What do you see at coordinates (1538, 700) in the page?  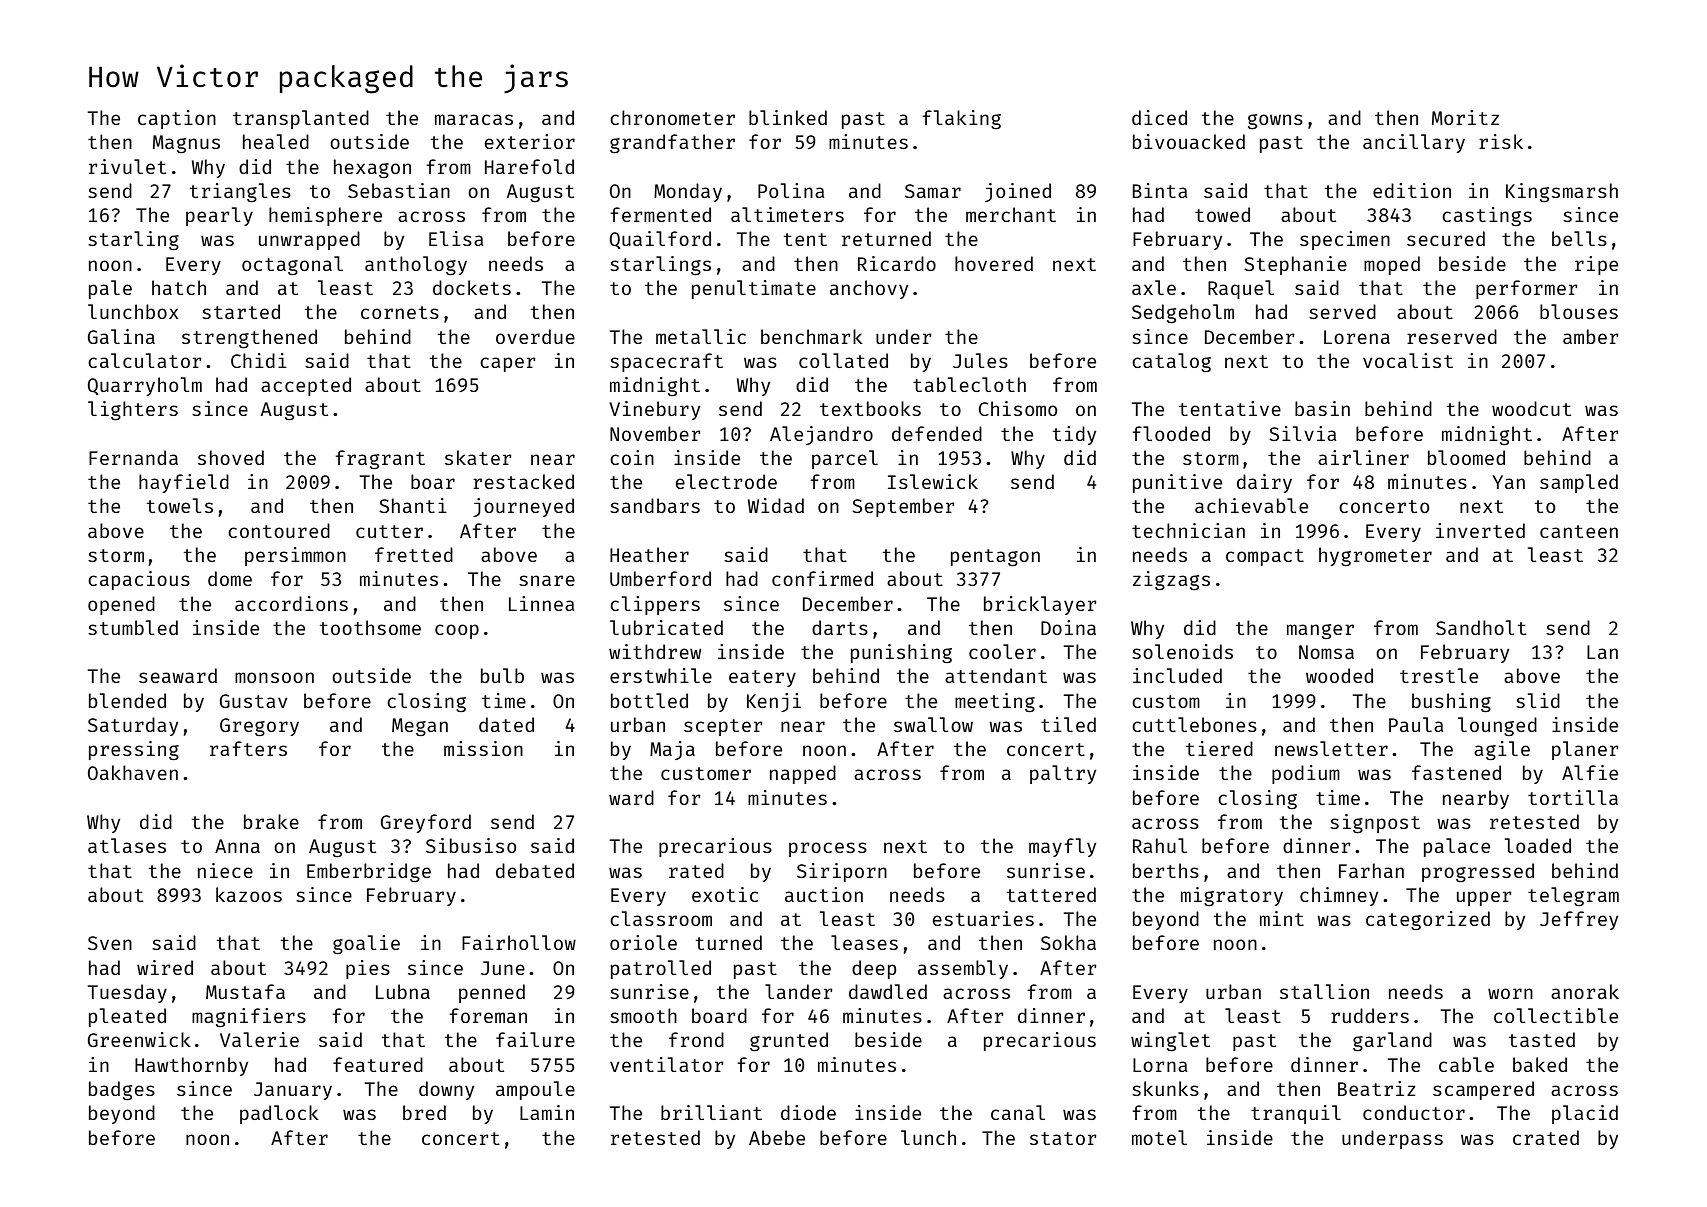 I see `slid` at bounding box center [1538, 700].
